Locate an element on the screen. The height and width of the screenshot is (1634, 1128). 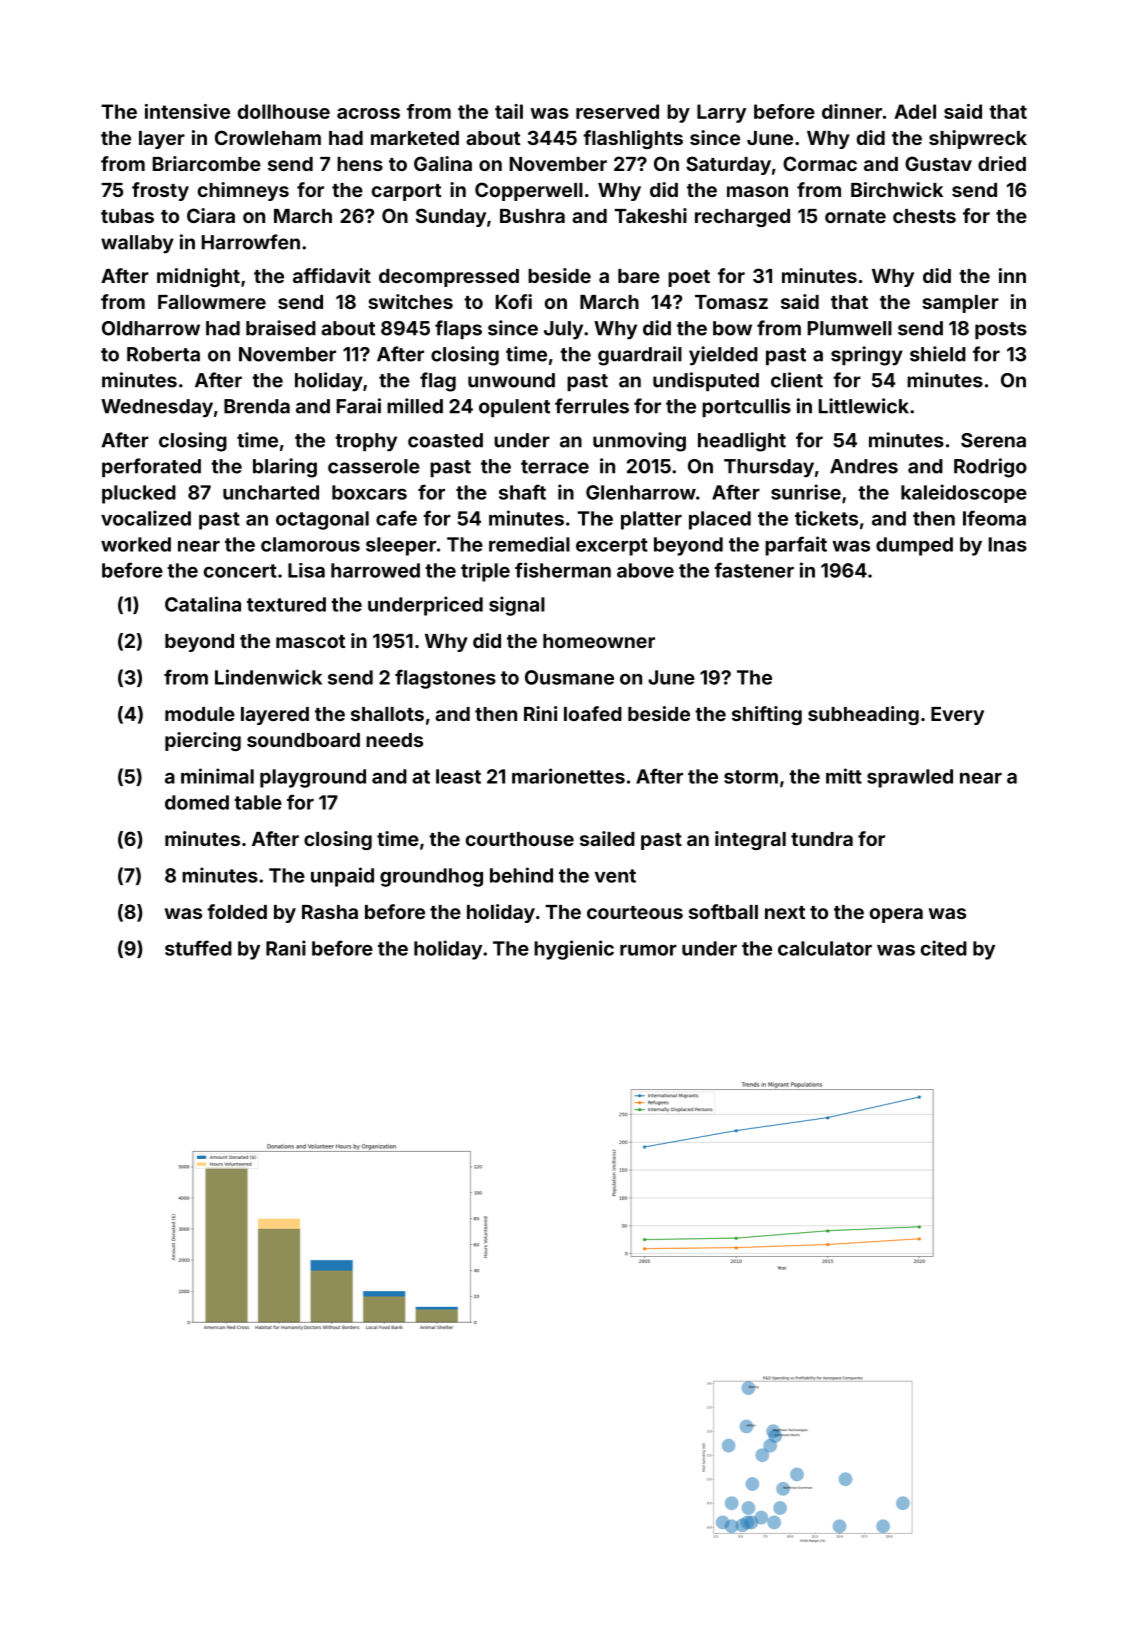
calculator is located at coordinates (825, 948).
